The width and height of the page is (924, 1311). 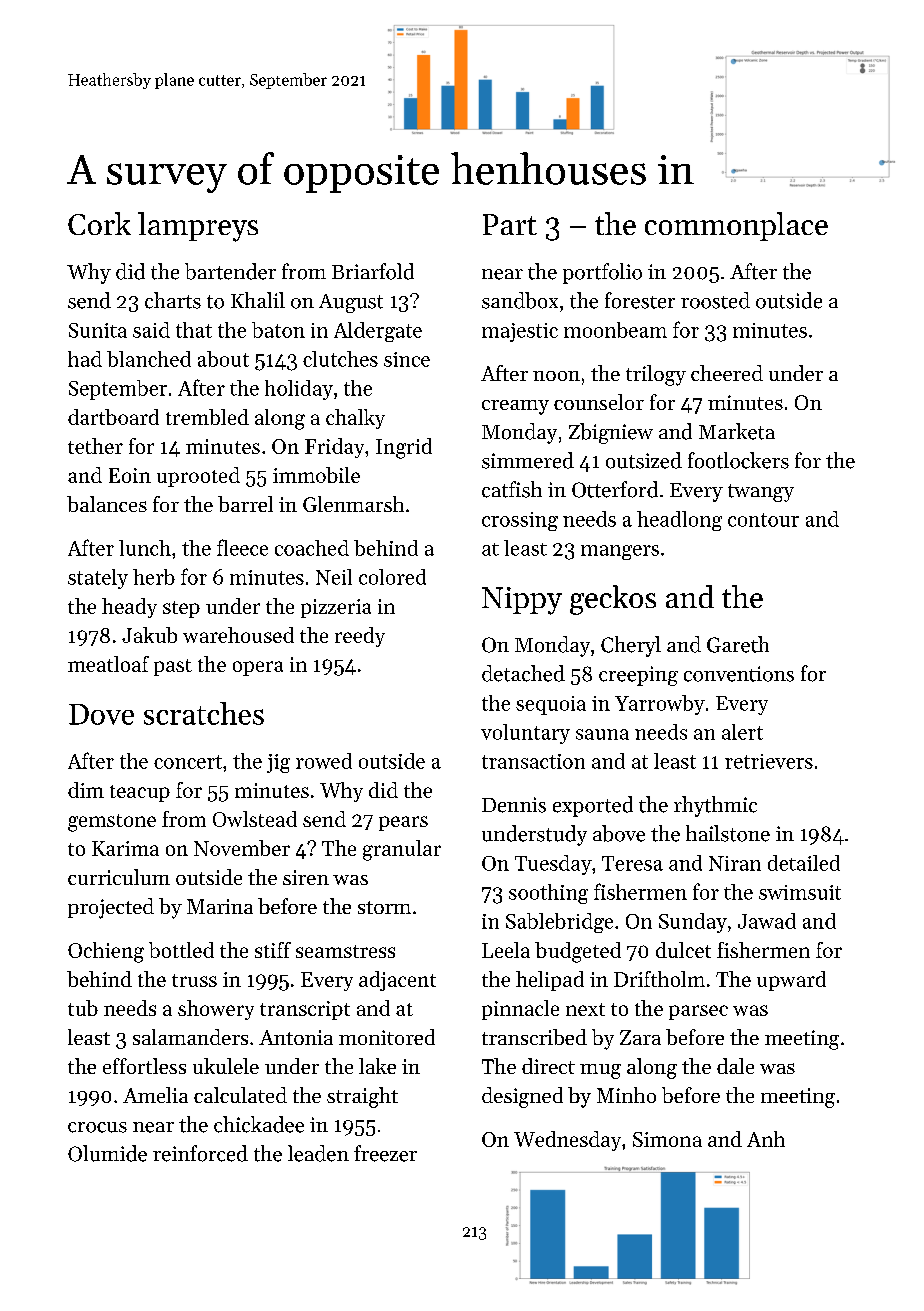 What do you see at coordinates (620, 552) in the page?
I see `mangers` at bounding box center [620, 552].
